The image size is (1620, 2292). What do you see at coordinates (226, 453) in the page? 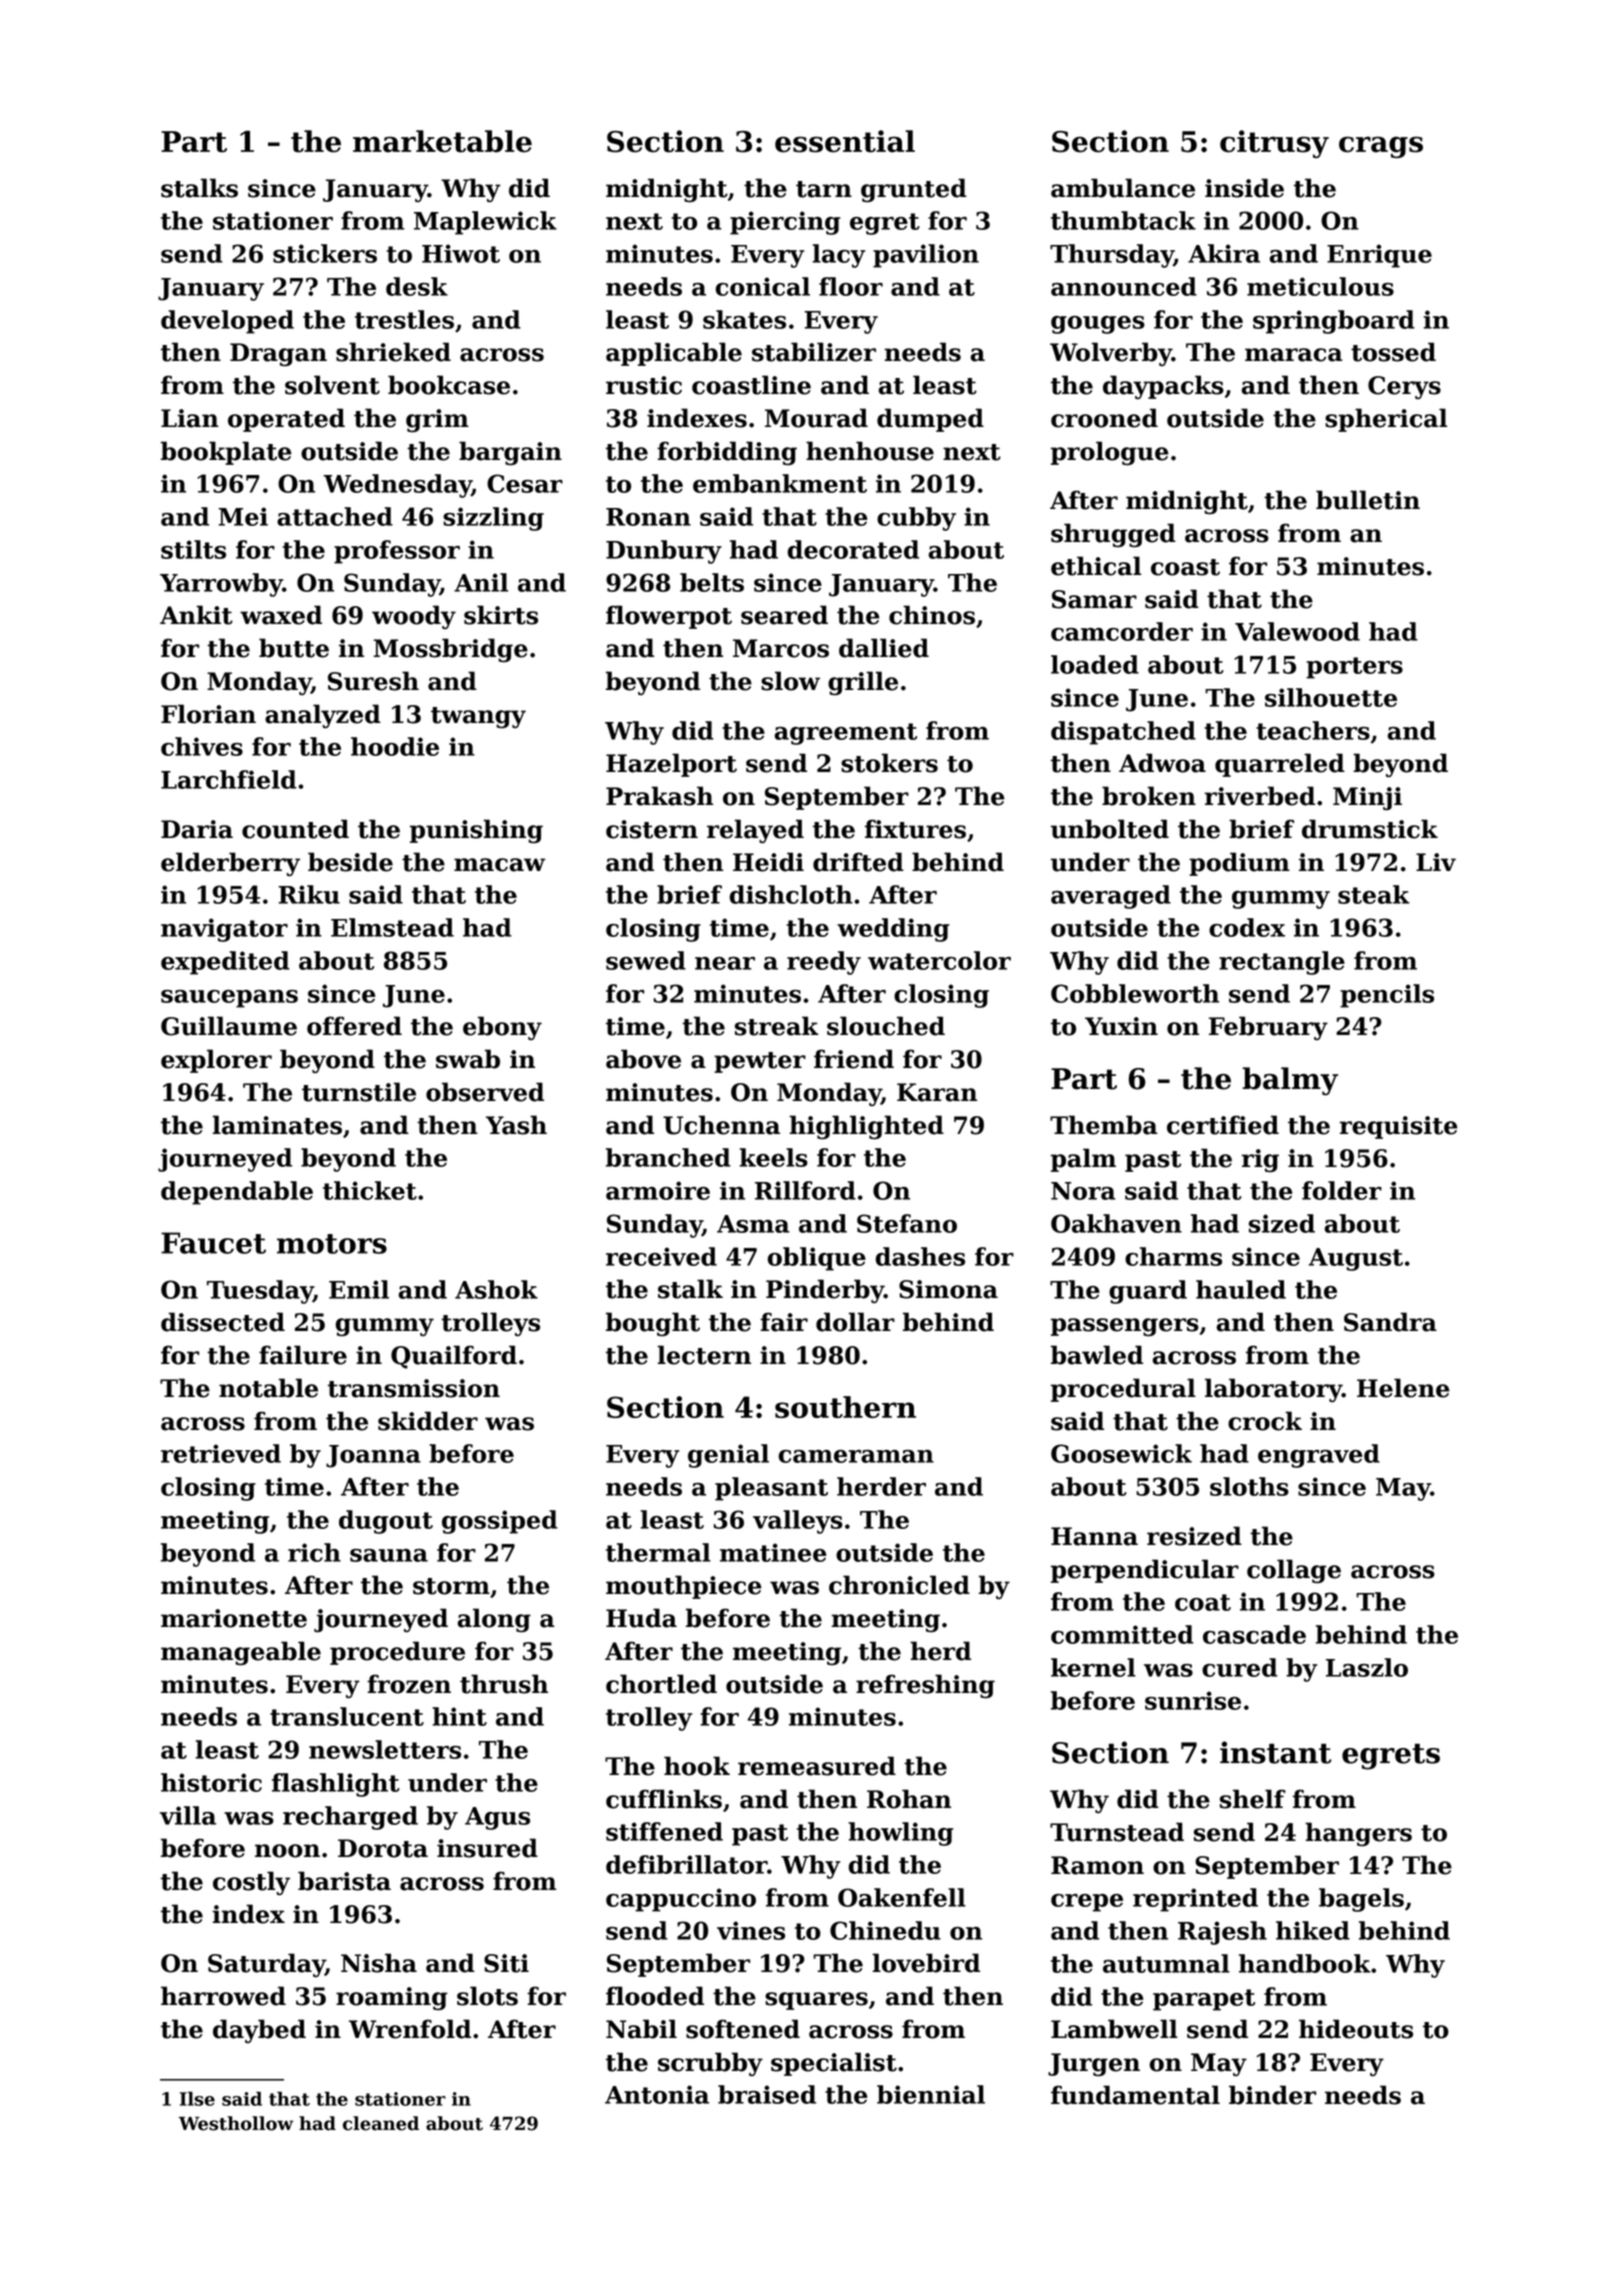
I see `bookplate` at bounding box center [226, 453].
